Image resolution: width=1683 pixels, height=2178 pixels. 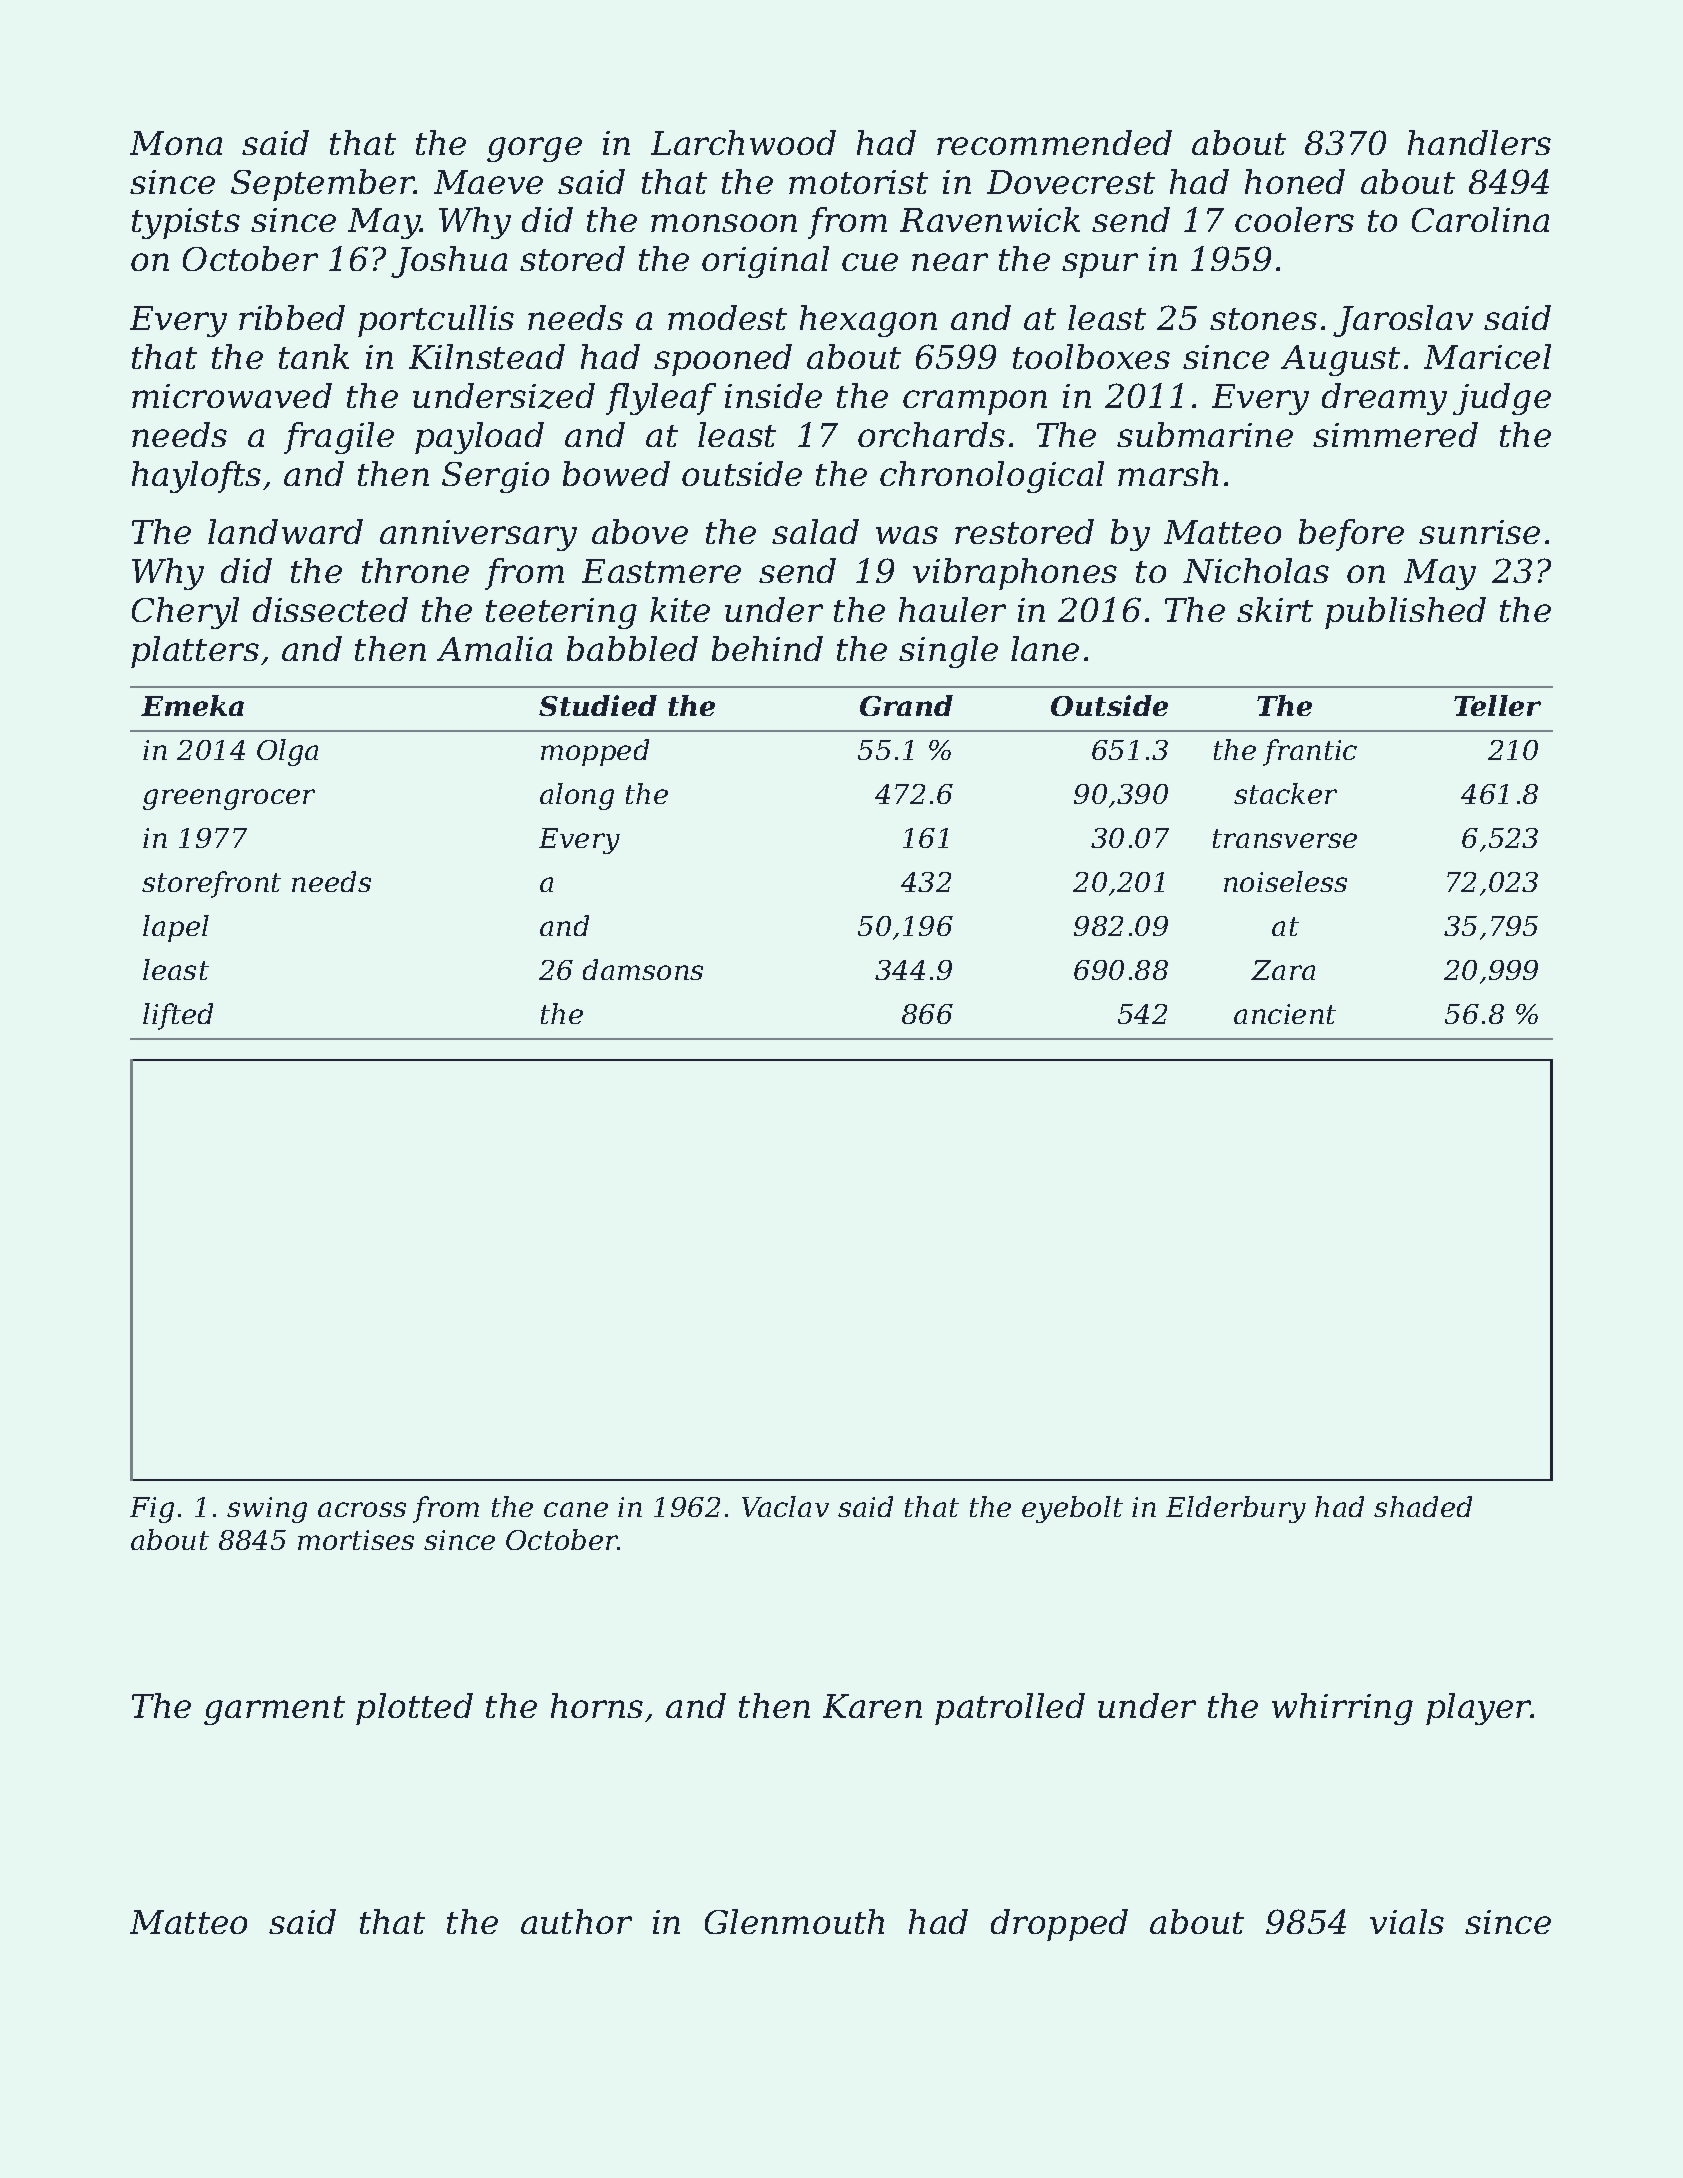 I want to click on kite, so click(x=680, y=609).
